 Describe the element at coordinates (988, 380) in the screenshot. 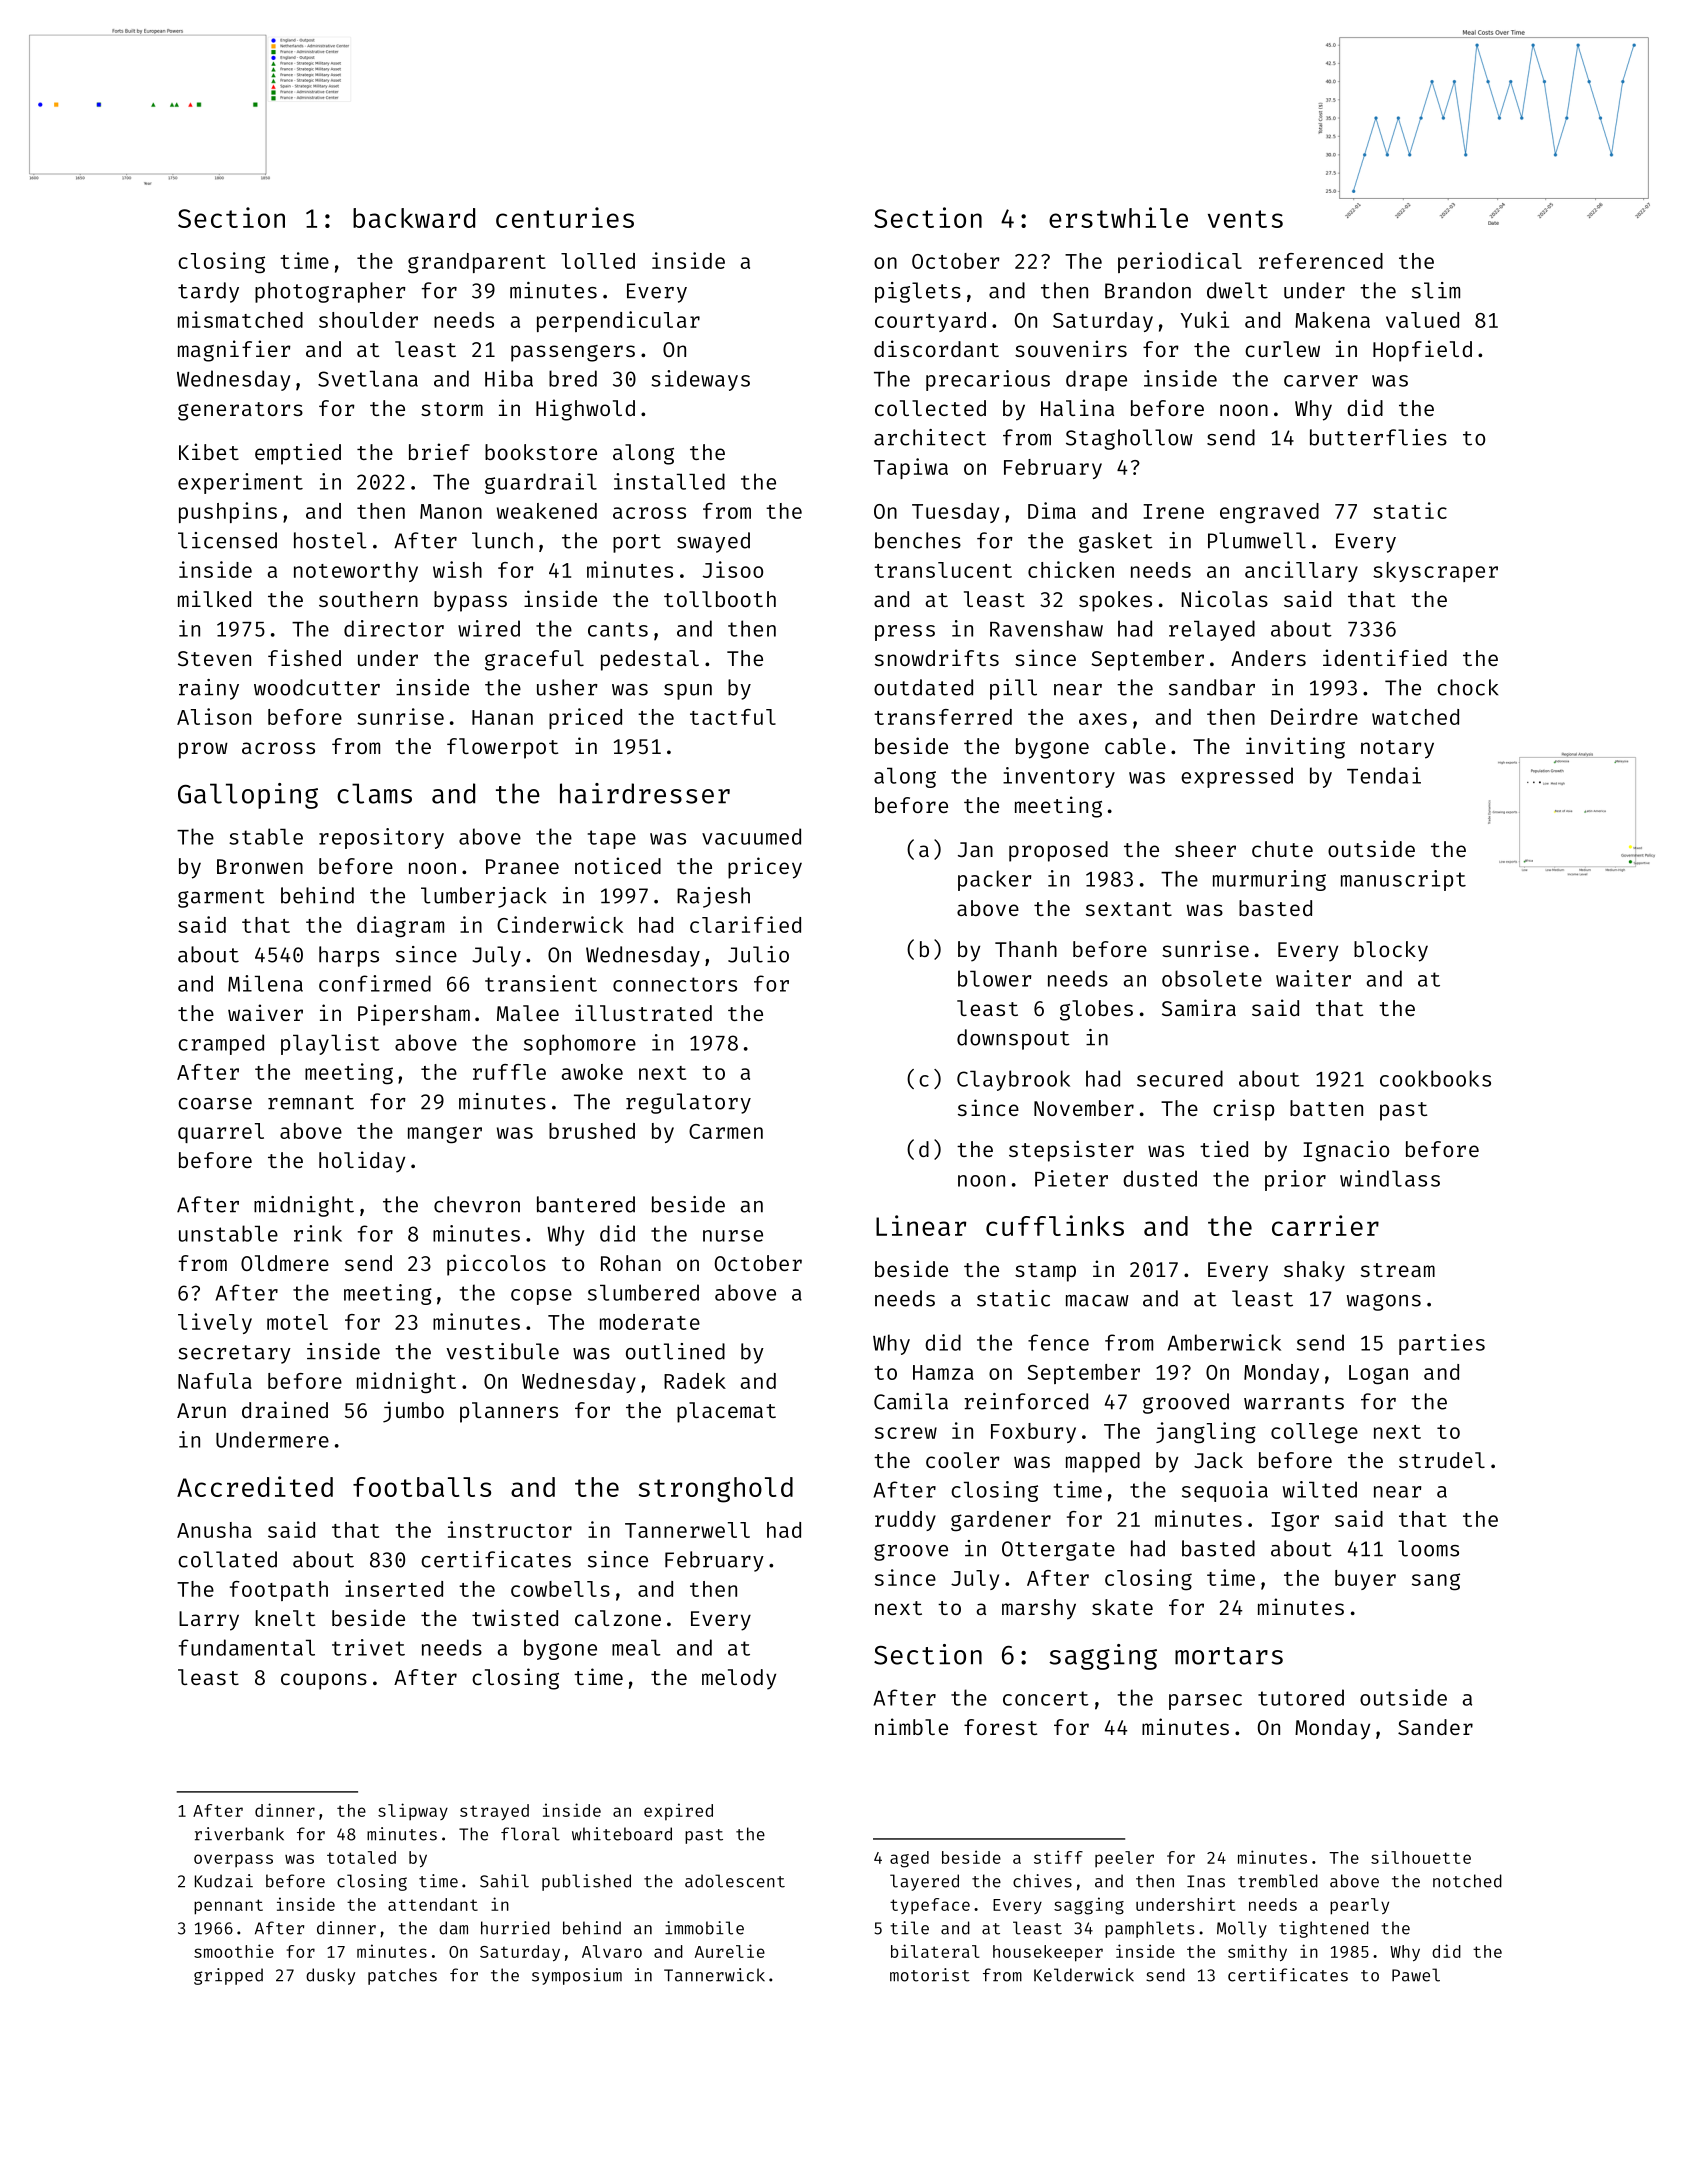

I see `precarious` at that location.
